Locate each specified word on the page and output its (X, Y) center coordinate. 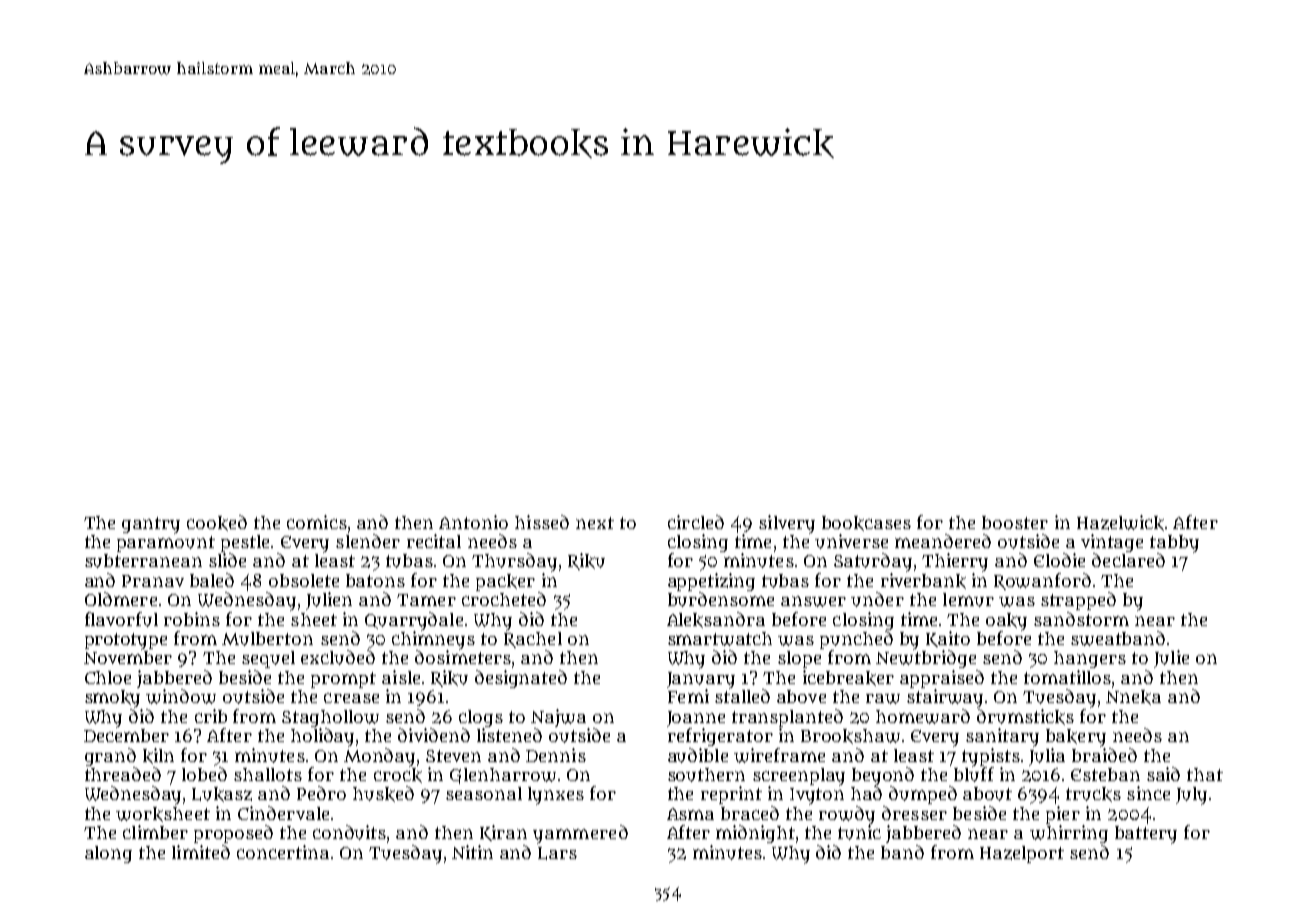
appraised (942, 679)
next (595, 523)
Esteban (1105, 774)
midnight (755, 834)
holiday (322, 737)
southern (706, 775)
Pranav (153, 581)
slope (799, 659)
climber (155, 832)
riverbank (923, 581)
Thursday (514, 562)
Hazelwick (1120, 523)
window (181, 696)
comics (317, 522)
